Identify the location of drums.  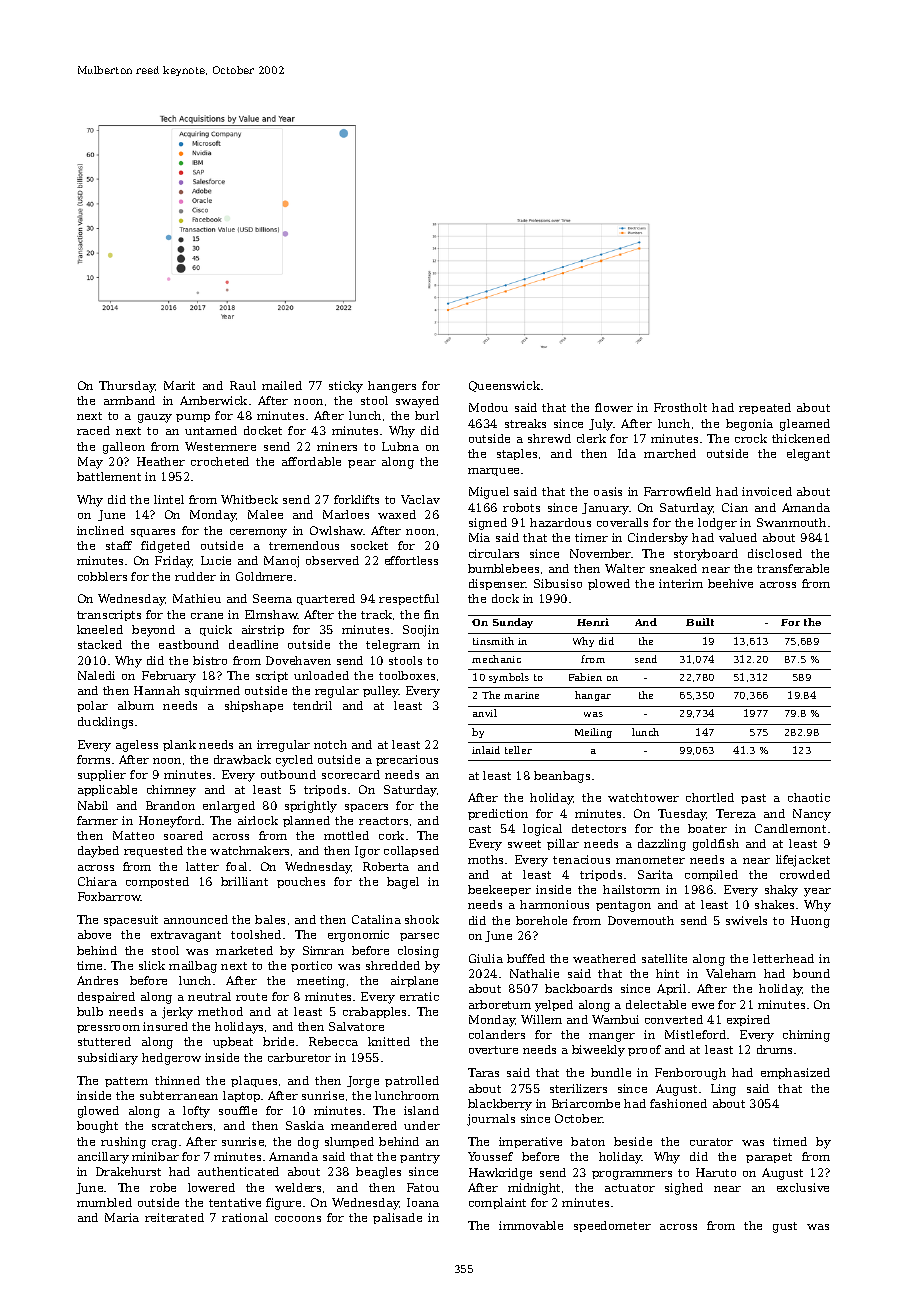
(774, 1049).
